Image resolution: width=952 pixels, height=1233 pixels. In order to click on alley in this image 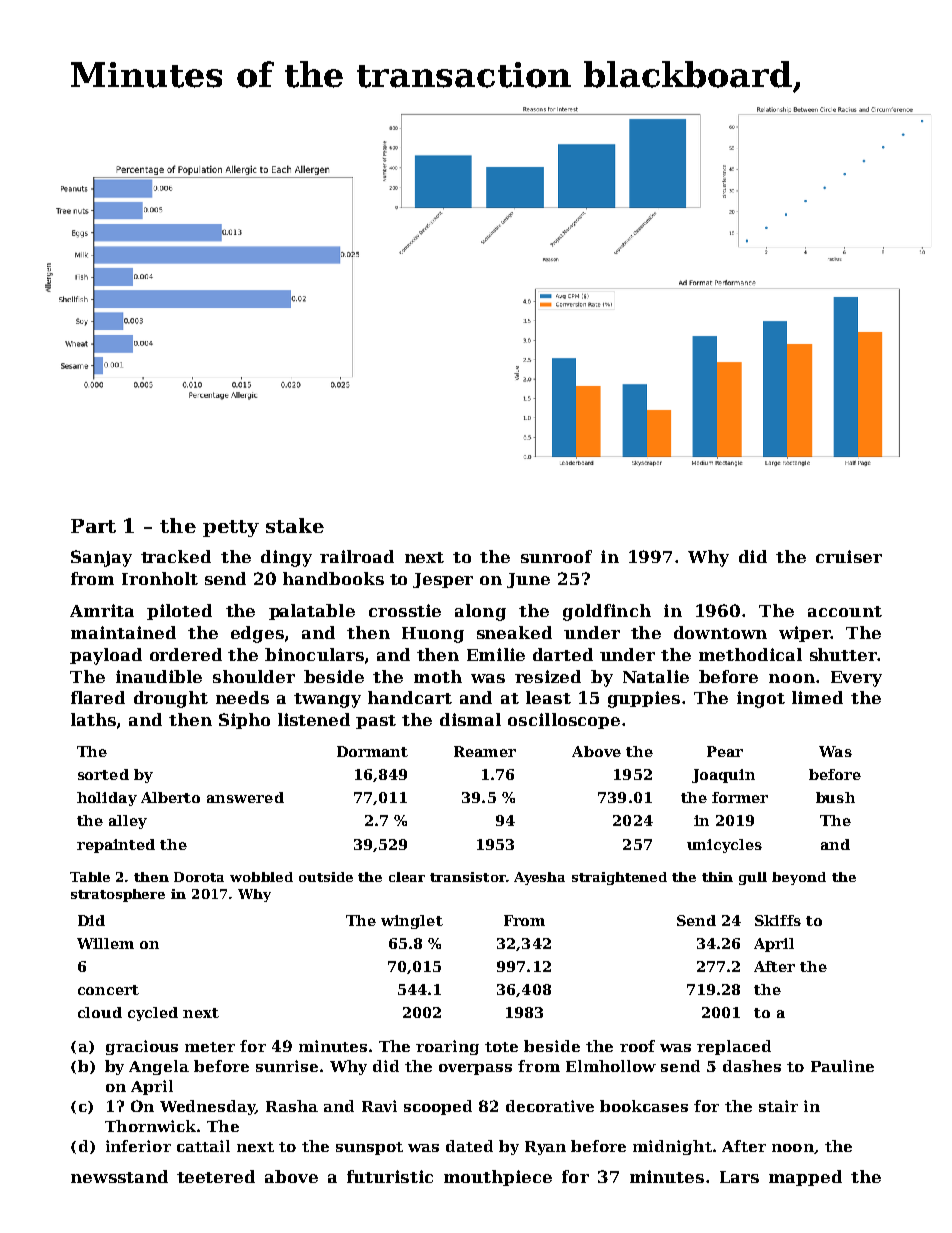, I will do `click(128, 822)`.
